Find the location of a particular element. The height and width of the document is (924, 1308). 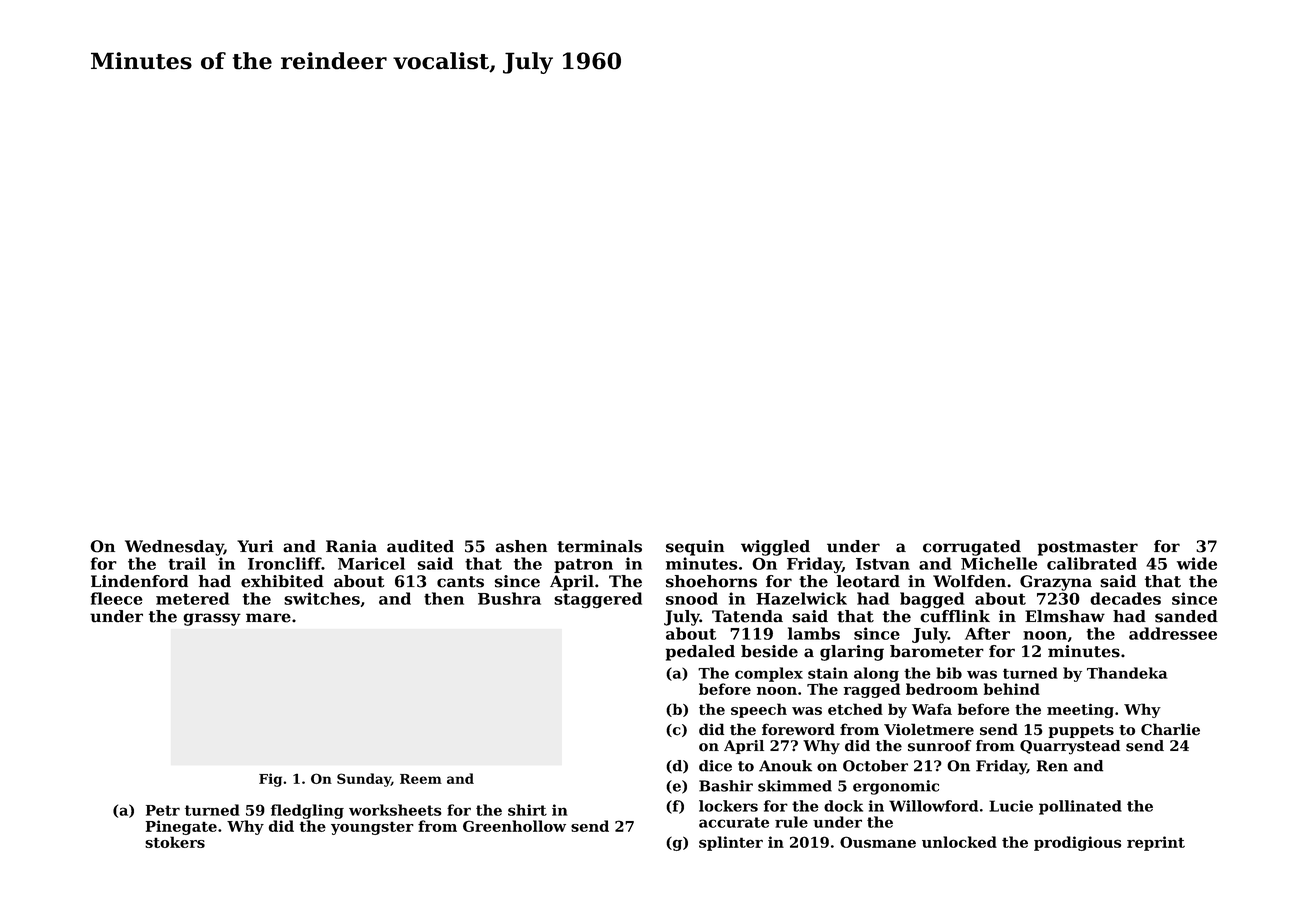

decades is located at coordinates (1125, 598).
